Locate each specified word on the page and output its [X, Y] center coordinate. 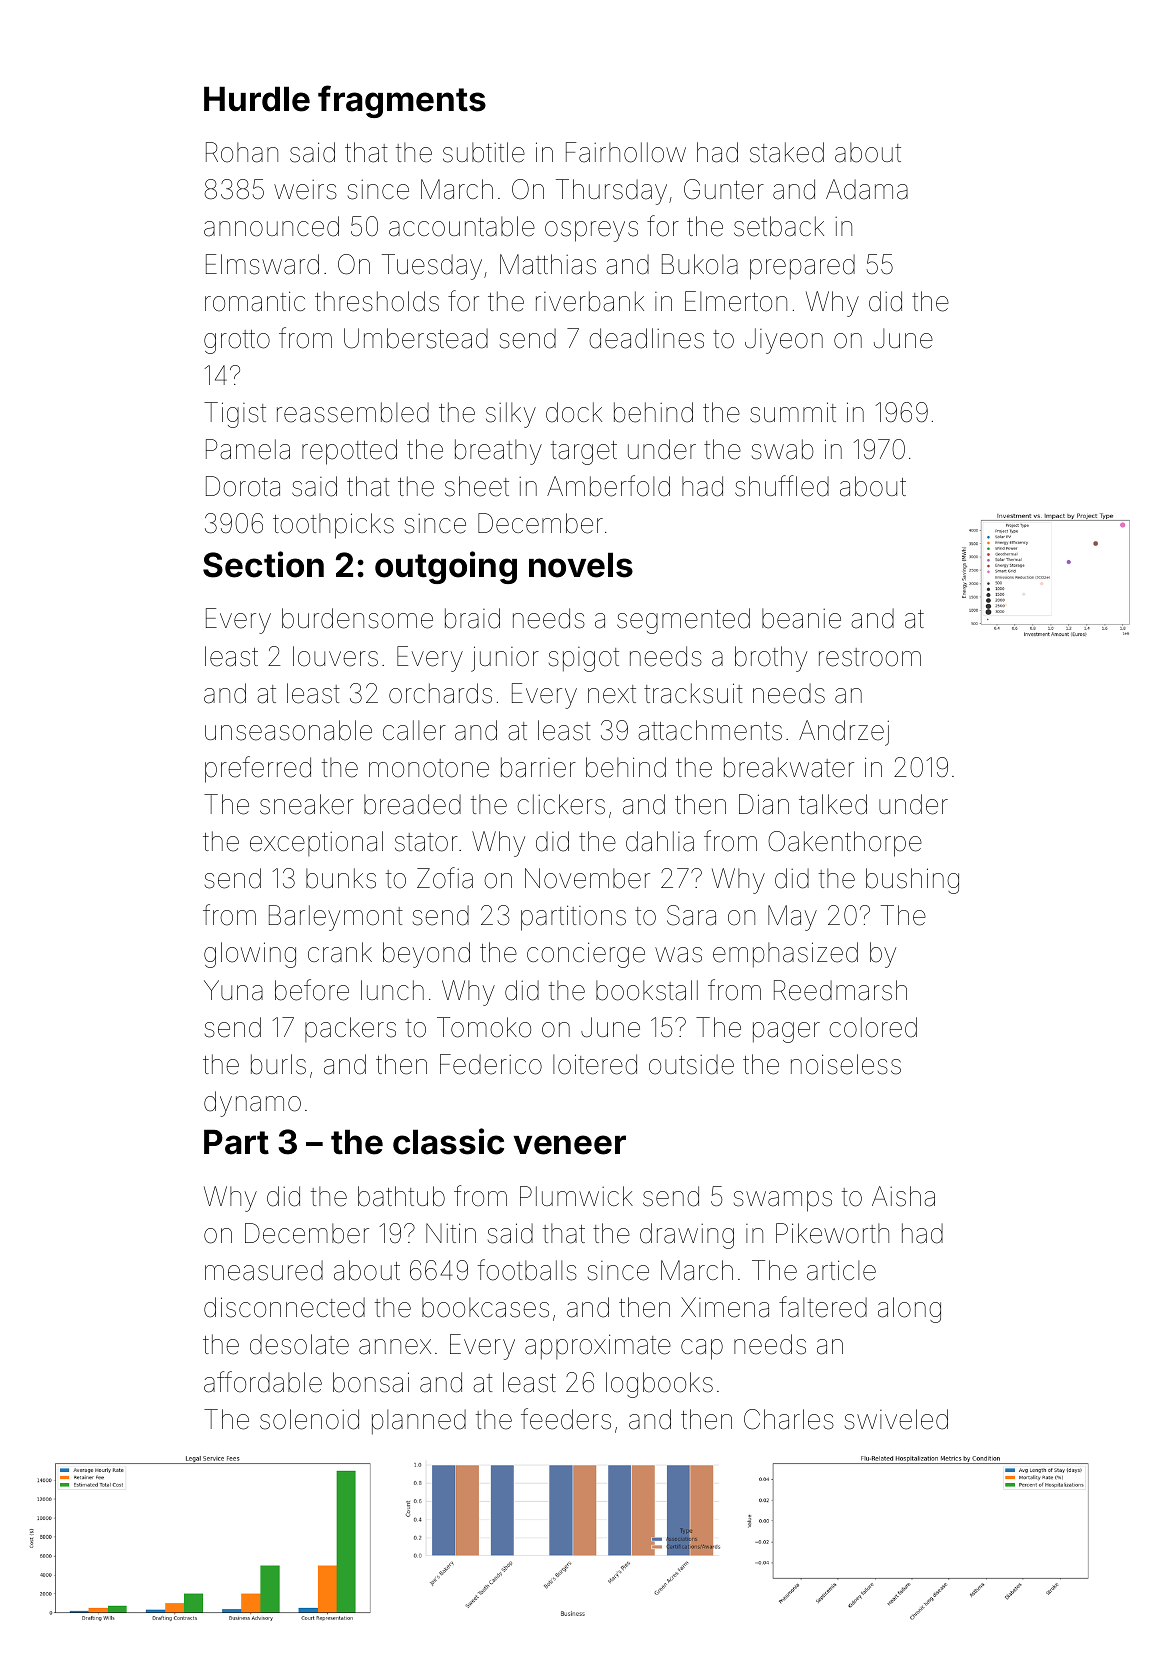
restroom [870, 657]
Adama [867, 189]
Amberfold [608, 486]
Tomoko [484, 1027]
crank [340, 952]
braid [472, 618]
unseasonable [288, 730]
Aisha [903, 1196]
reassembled [353, 412]
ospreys [591, 231]
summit [793, 412]
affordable [263, 1382]
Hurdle [257, 99]
